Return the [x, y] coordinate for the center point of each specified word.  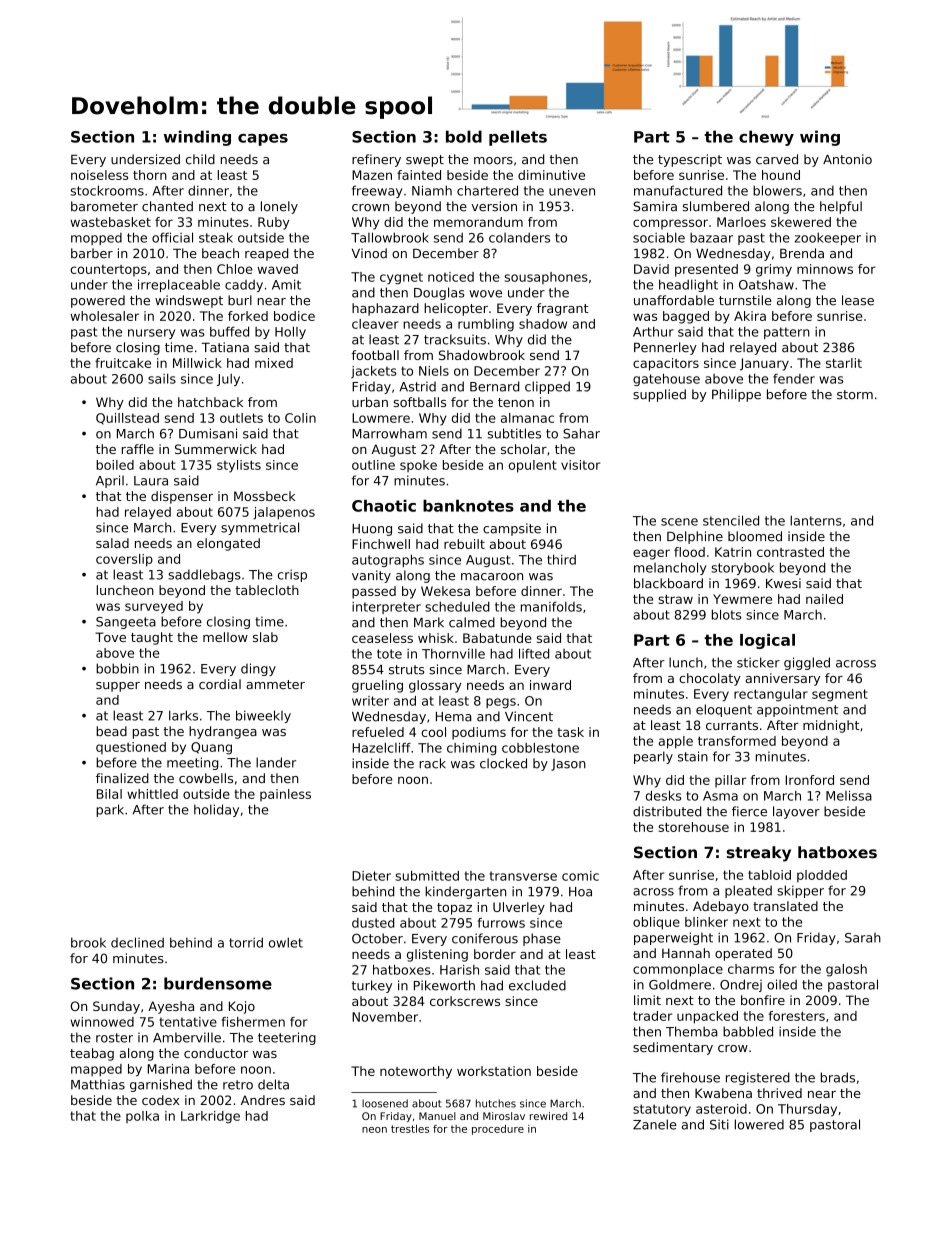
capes [263, 140]
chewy [766, 138]
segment [840, 695]
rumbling [486, 325]
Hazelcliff [381, 748]
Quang [211, 748]
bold [464, 136]
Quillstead [127, 419]
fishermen [253, 1022]
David [651, 269]
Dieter [371, 876]
